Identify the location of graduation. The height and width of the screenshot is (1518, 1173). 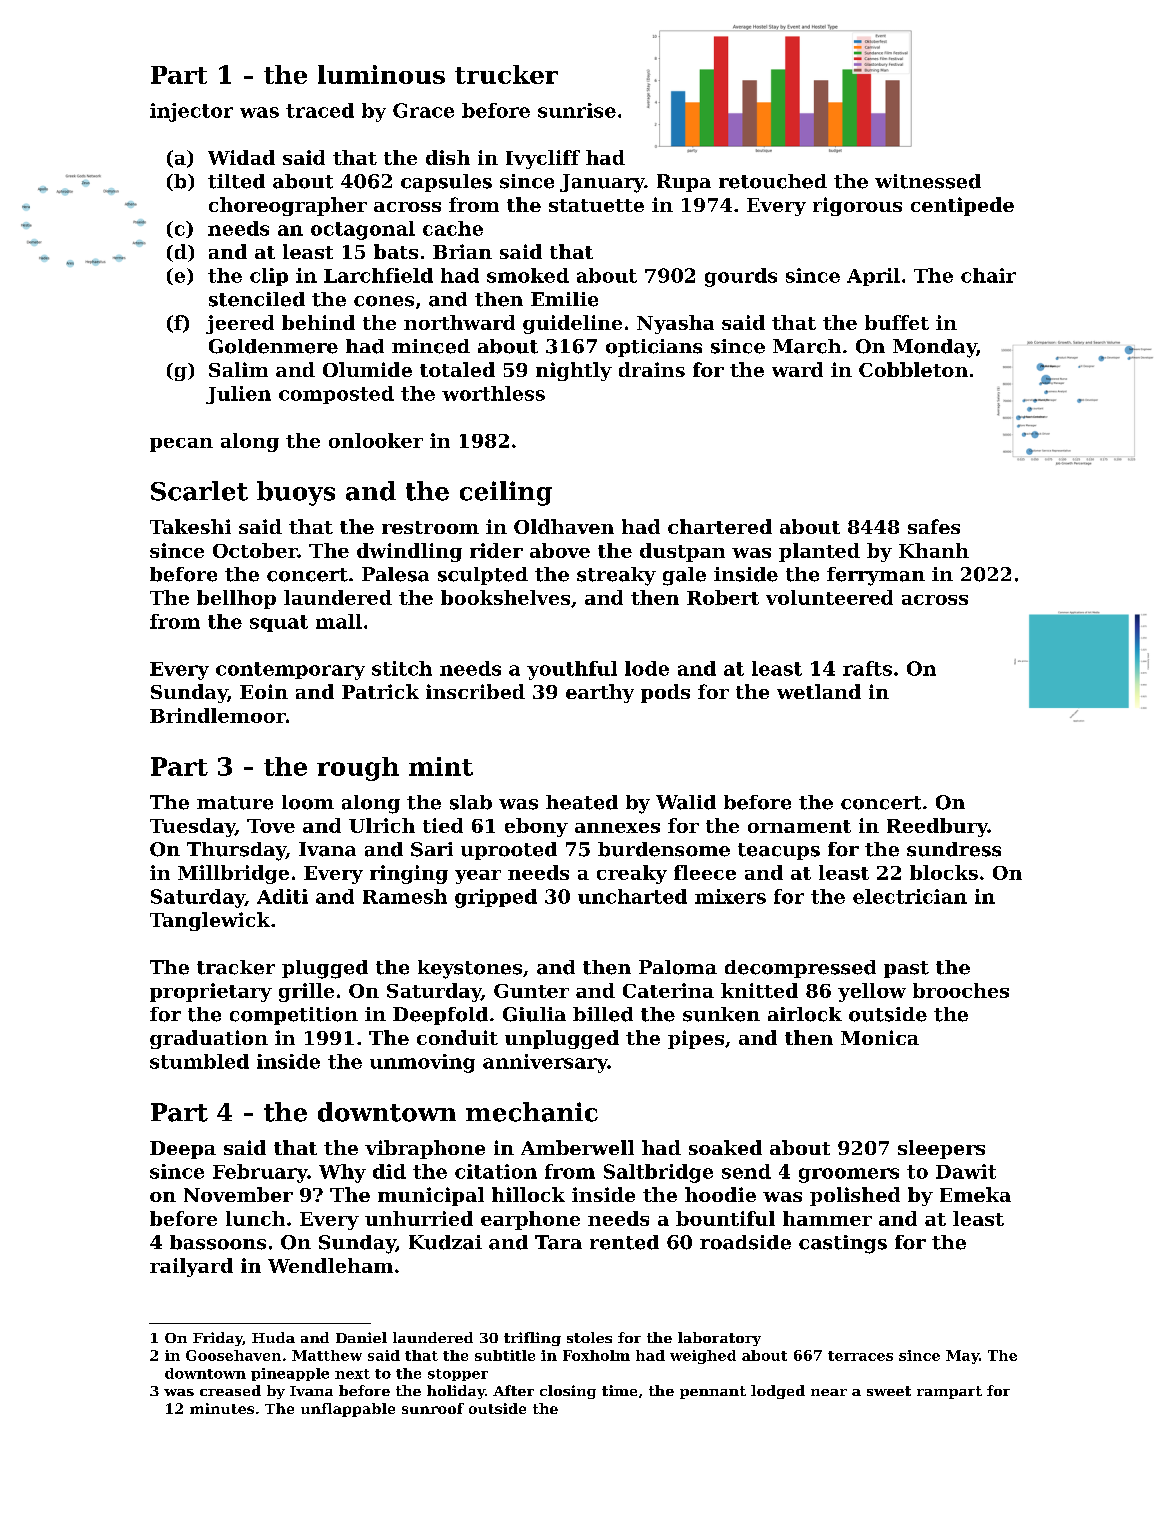
(209, 1039).
